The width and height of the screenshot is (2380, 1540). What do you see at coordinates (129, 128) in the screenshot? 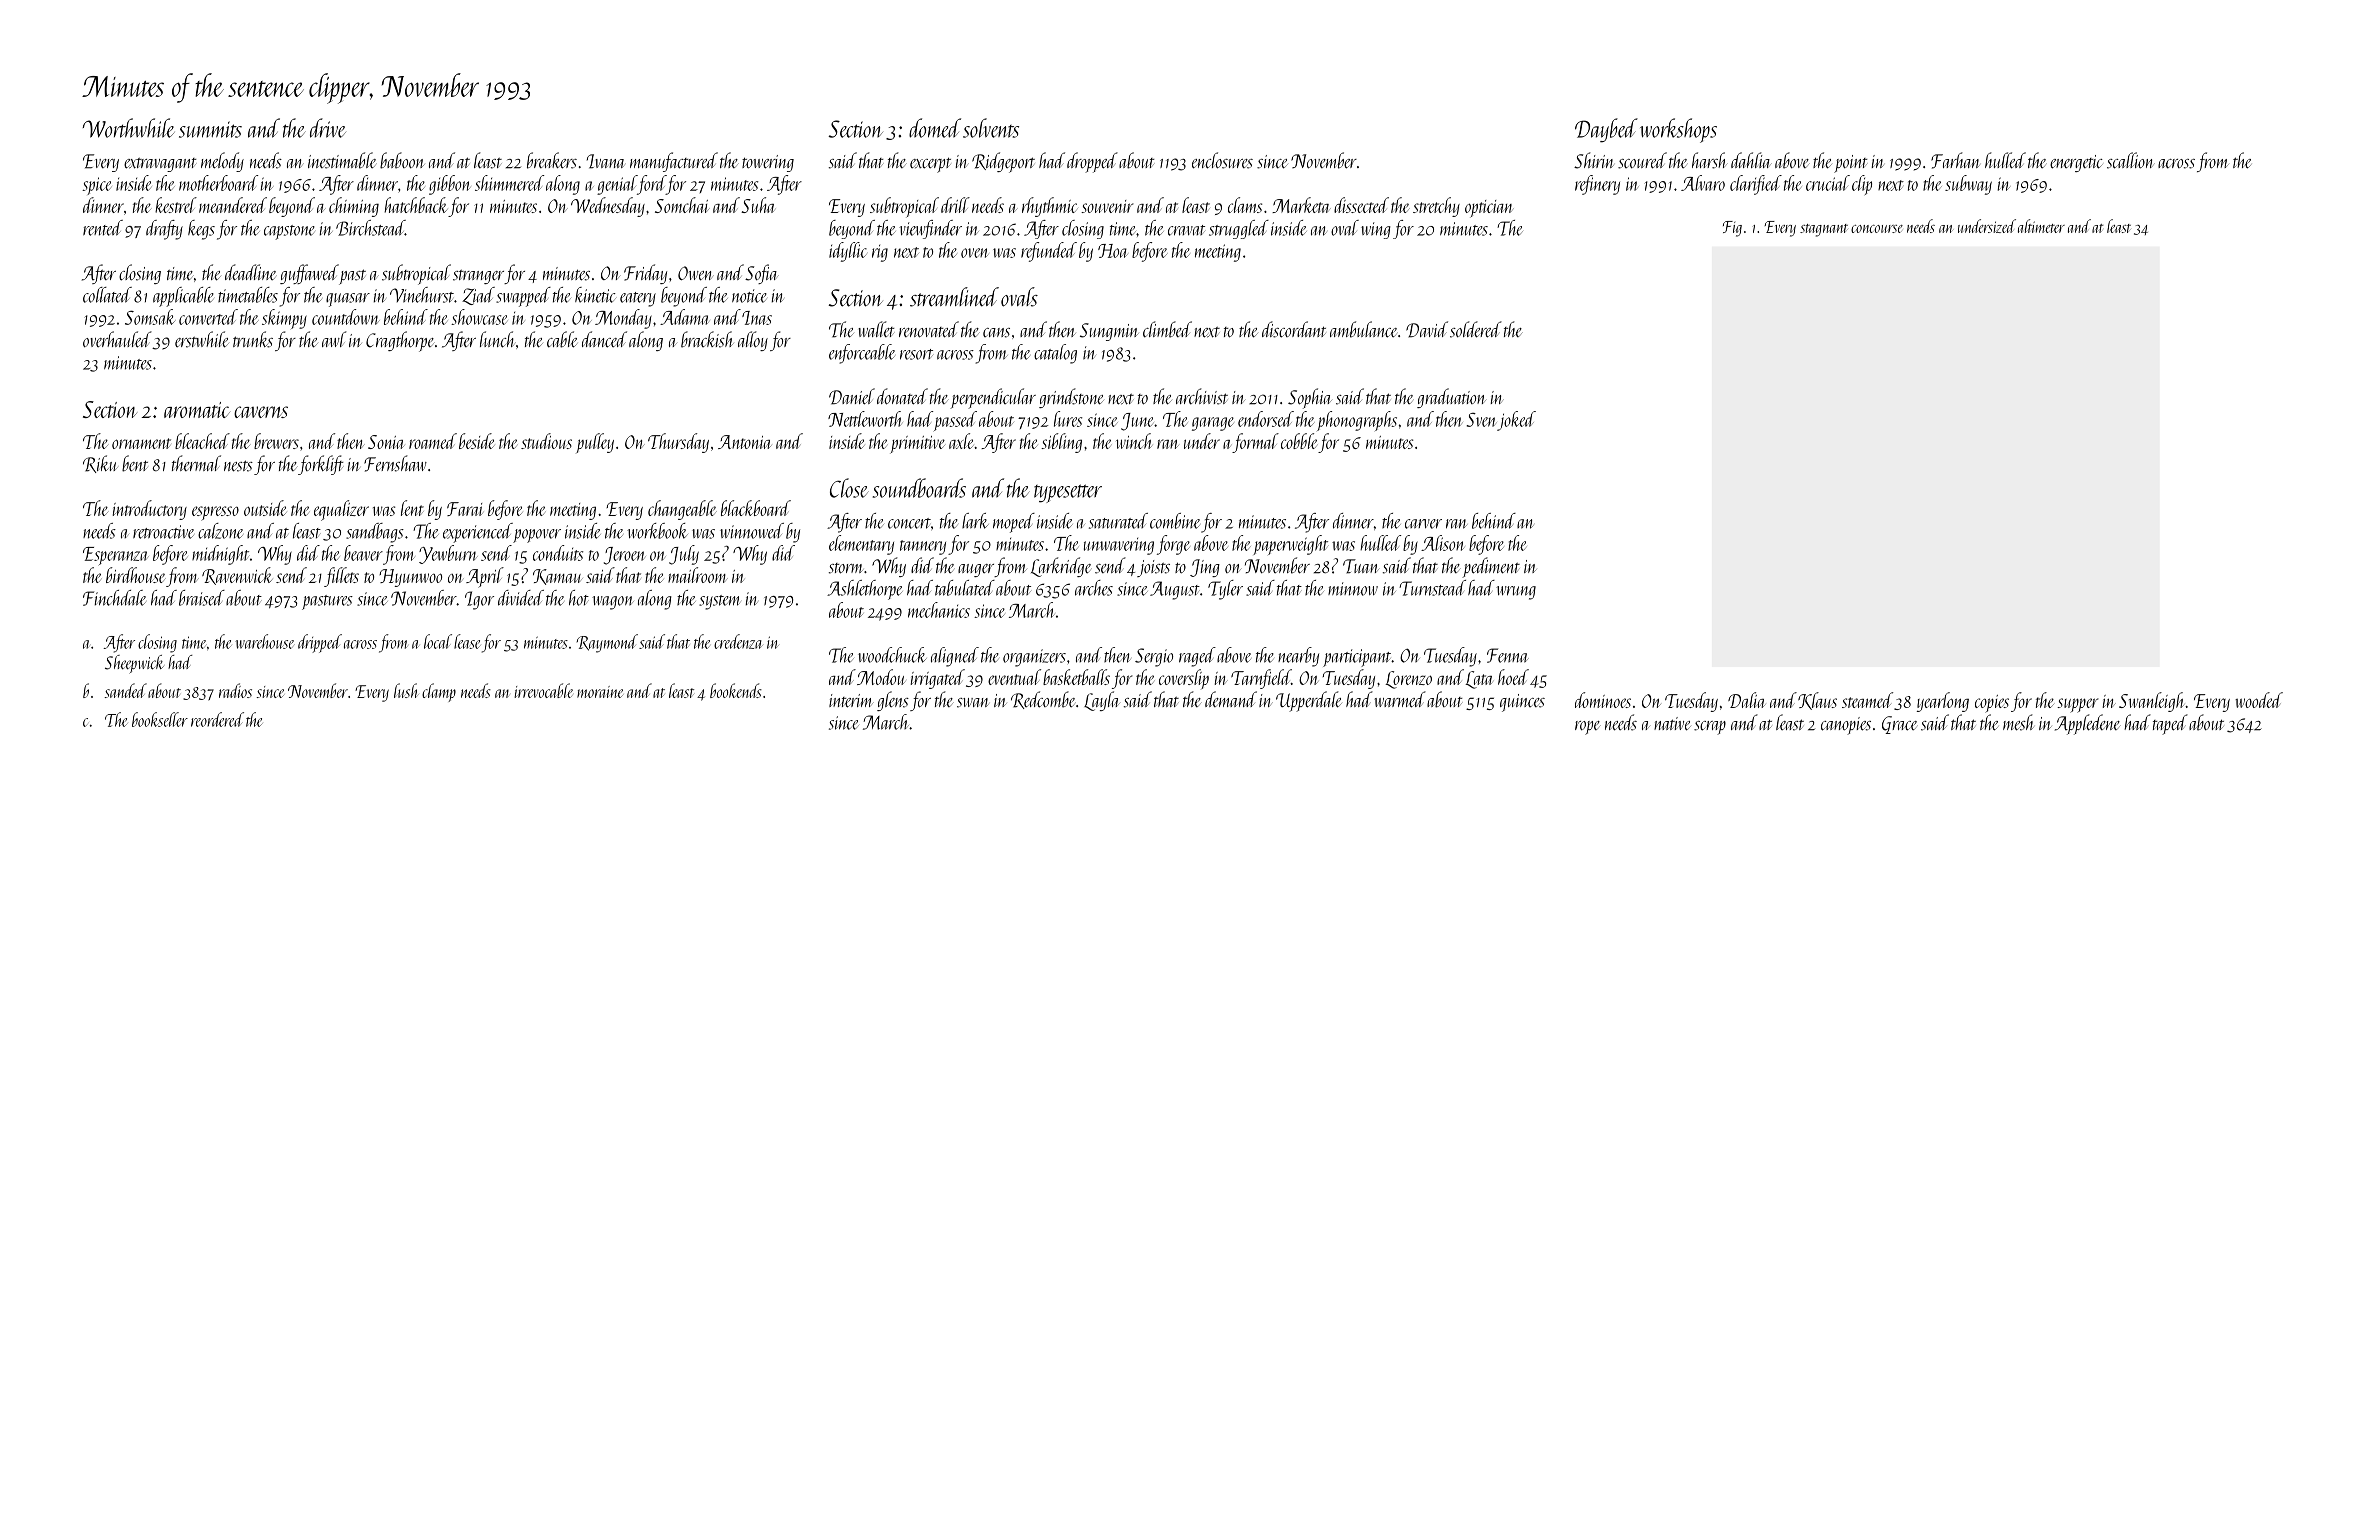
I see `Worthwhile` at bounding box center [129, 128].
